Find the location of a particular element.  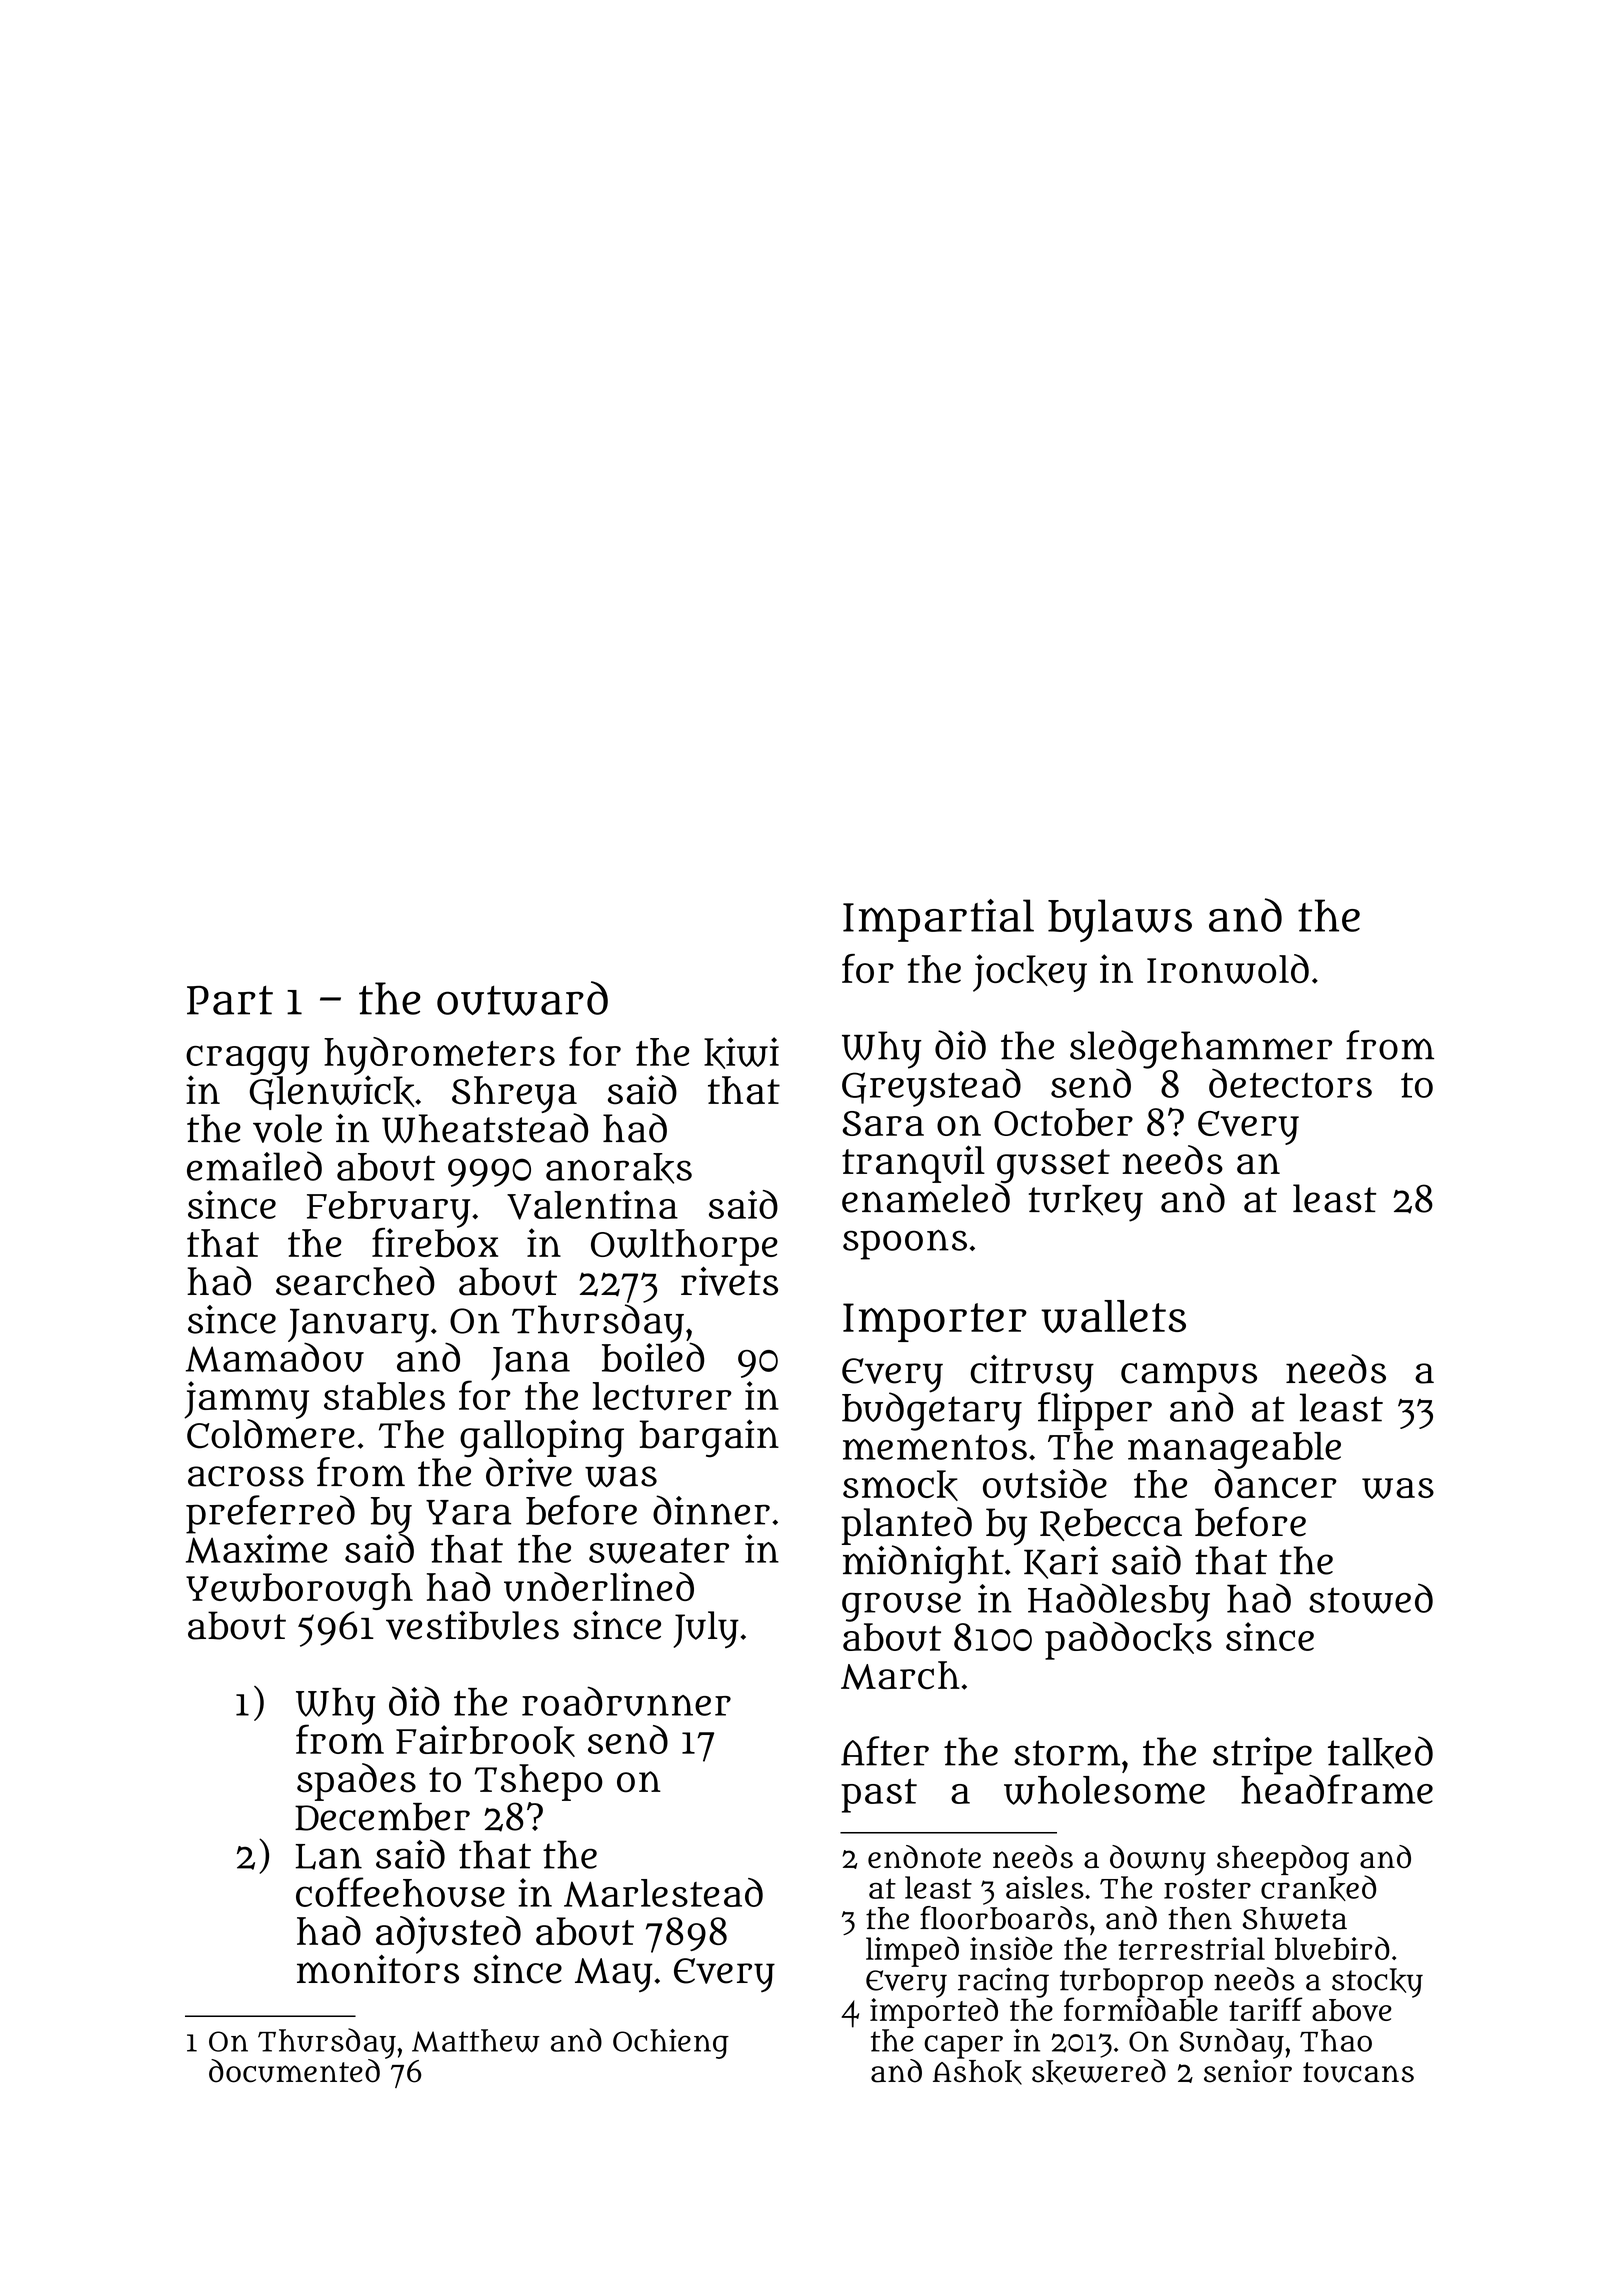

manageable is located at coordinates (1234, 1450).
